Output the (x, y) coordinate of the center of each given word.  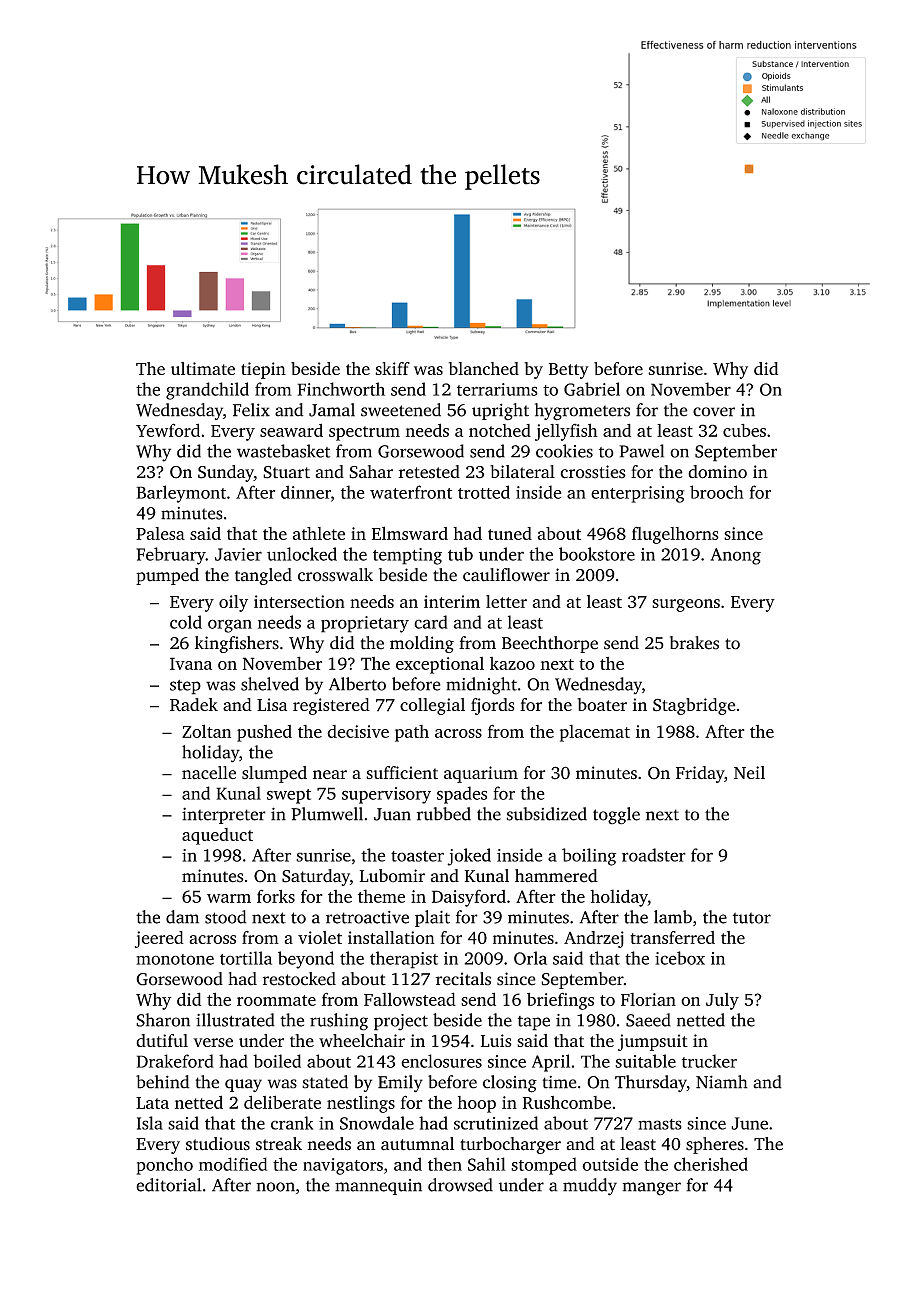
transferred (672, 937)
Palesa (160, 533)
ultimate (203, 368)
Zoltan (206, 731)
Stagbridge (694, 706)
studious (218, 1144)
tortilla (246, 958)
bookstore (597, 554)
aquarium (481, 774)
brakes (694, 643)
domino (717, 472)
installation (391, 937)
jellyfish (566, 432)
